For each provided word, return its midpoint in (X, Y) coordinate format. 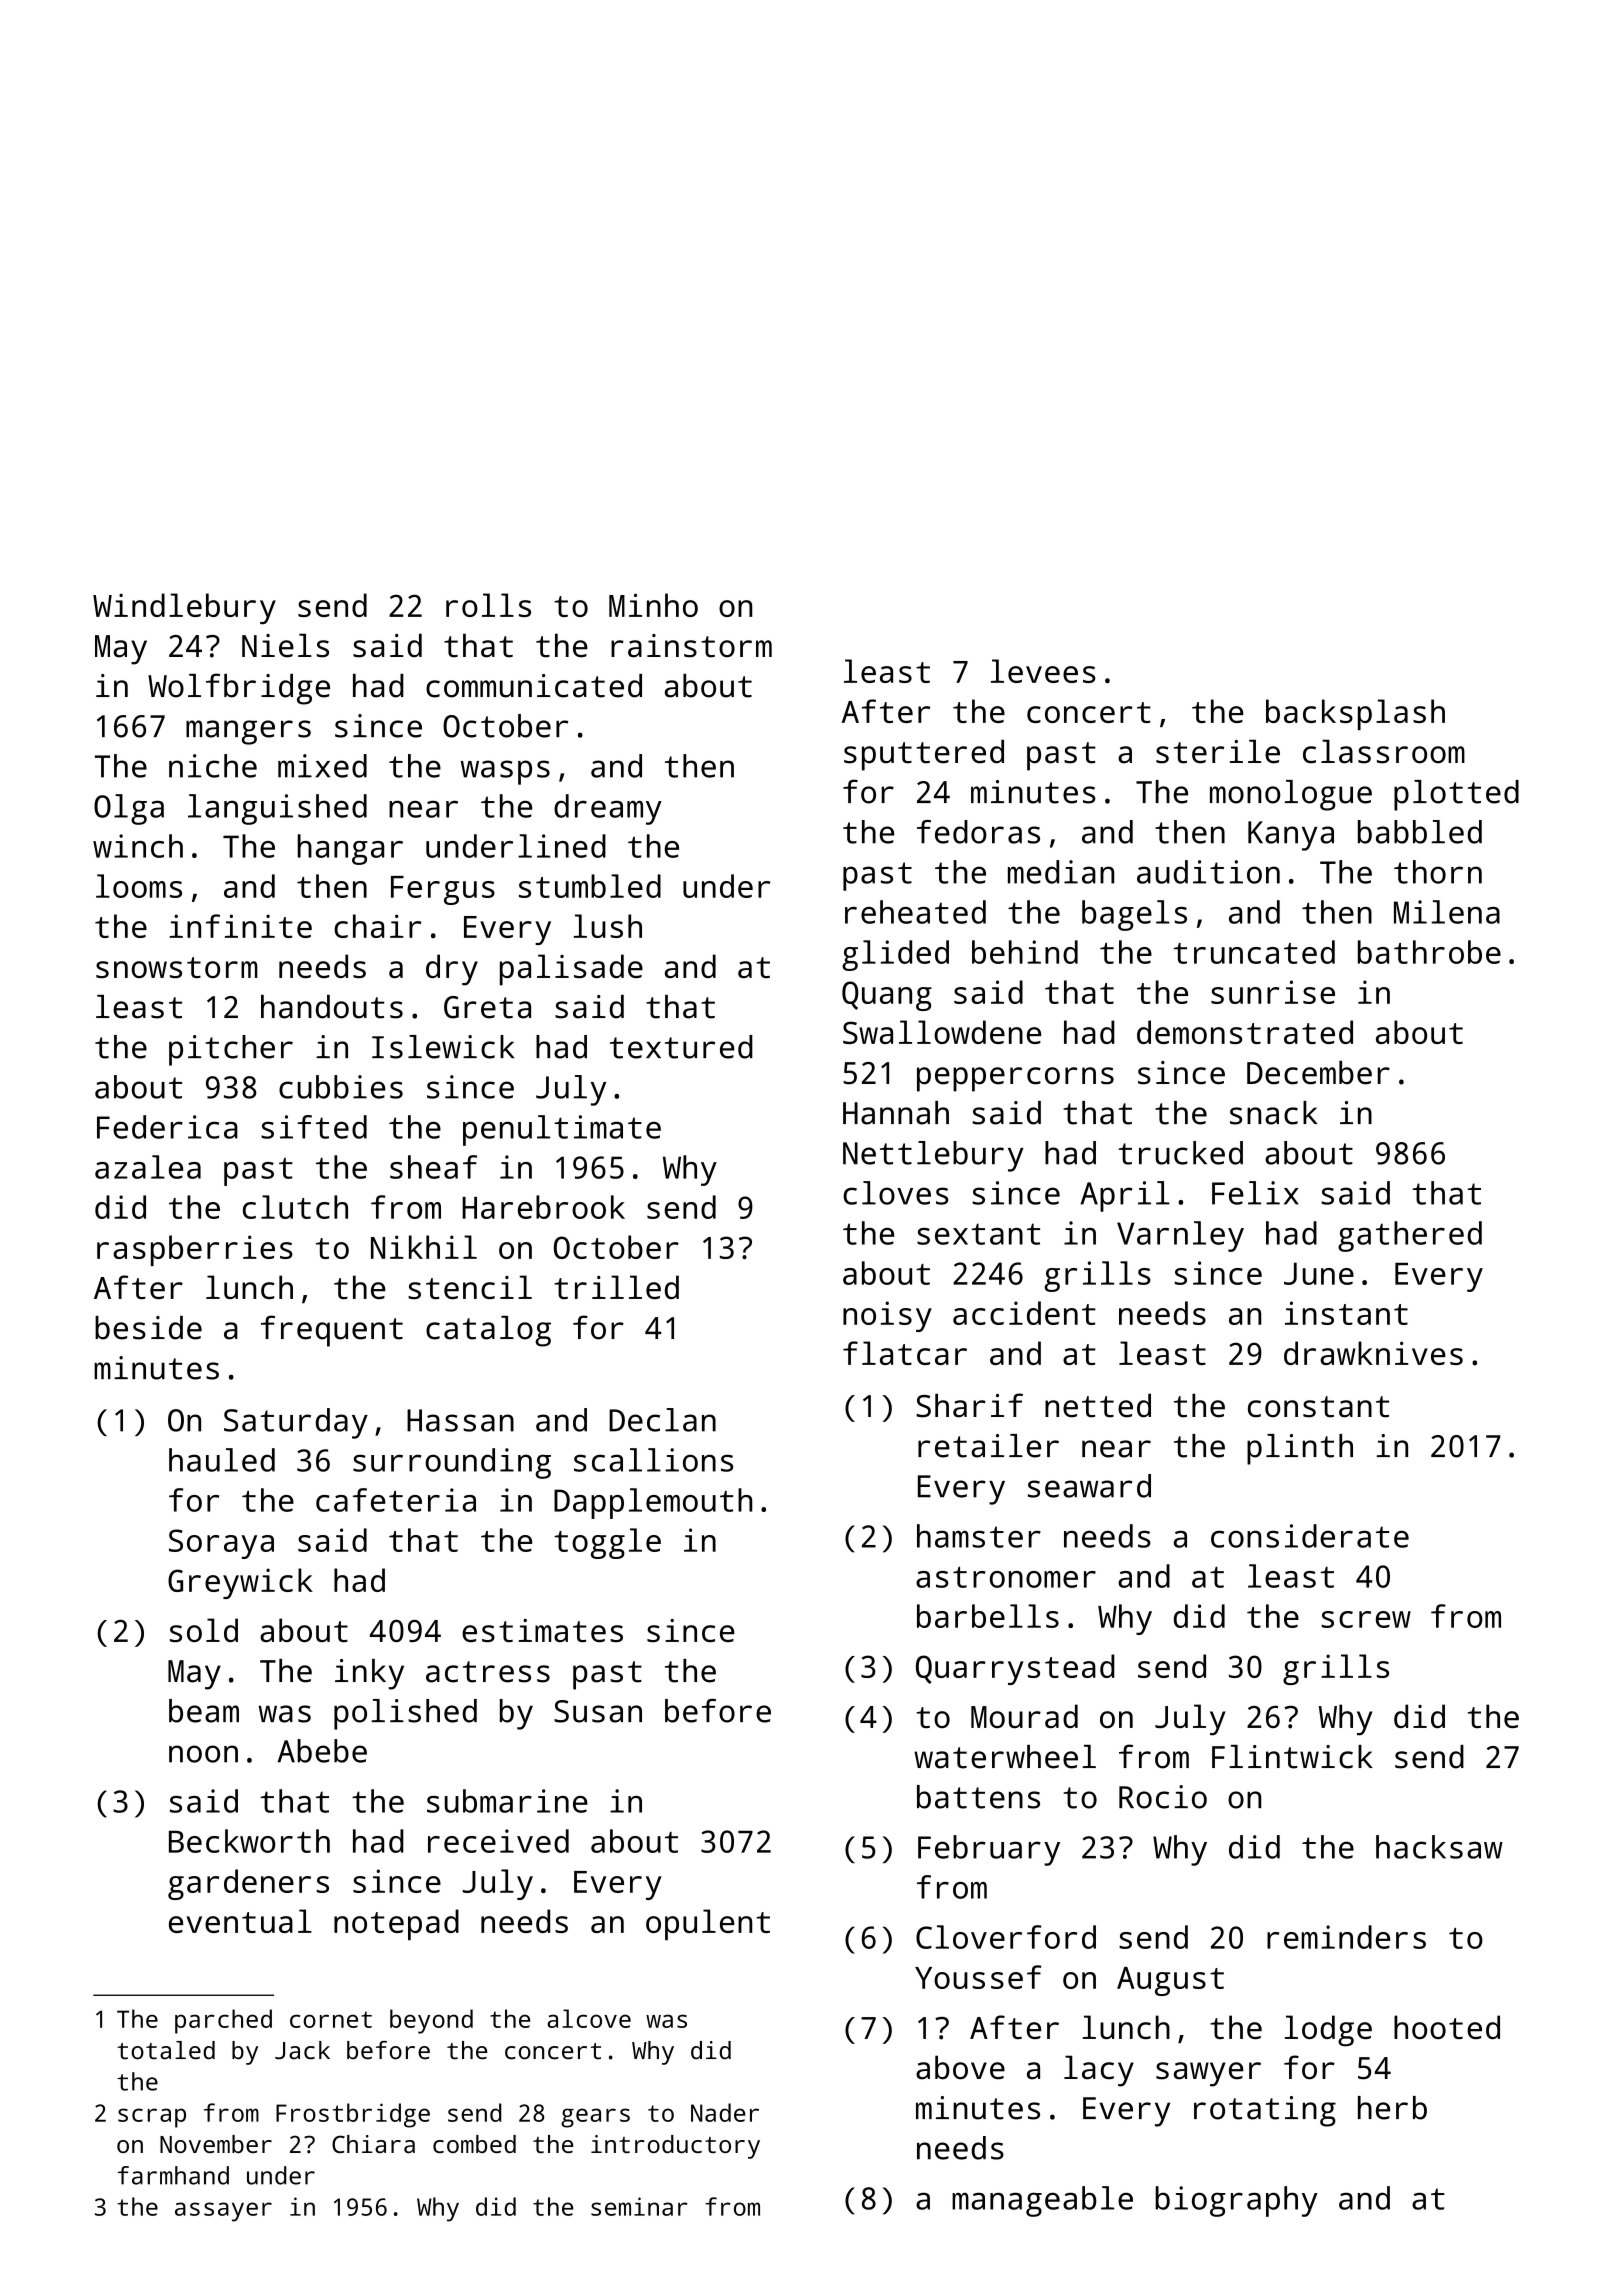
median (1061, 872)
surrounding (452, 1463)
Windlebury (184, 608)
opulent (708, 1924)
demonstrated (1245, 1032)
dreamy (608, 809)
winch (138, 846)
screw (1366, 1619)
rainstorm (691, 646)
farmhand (173, 2175)
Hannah (896, 1113)
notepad (396, 1924)
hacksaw (1439, 1847)
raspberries (195, 1250)
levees (1043, 671)
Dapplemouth (653, 1503)
